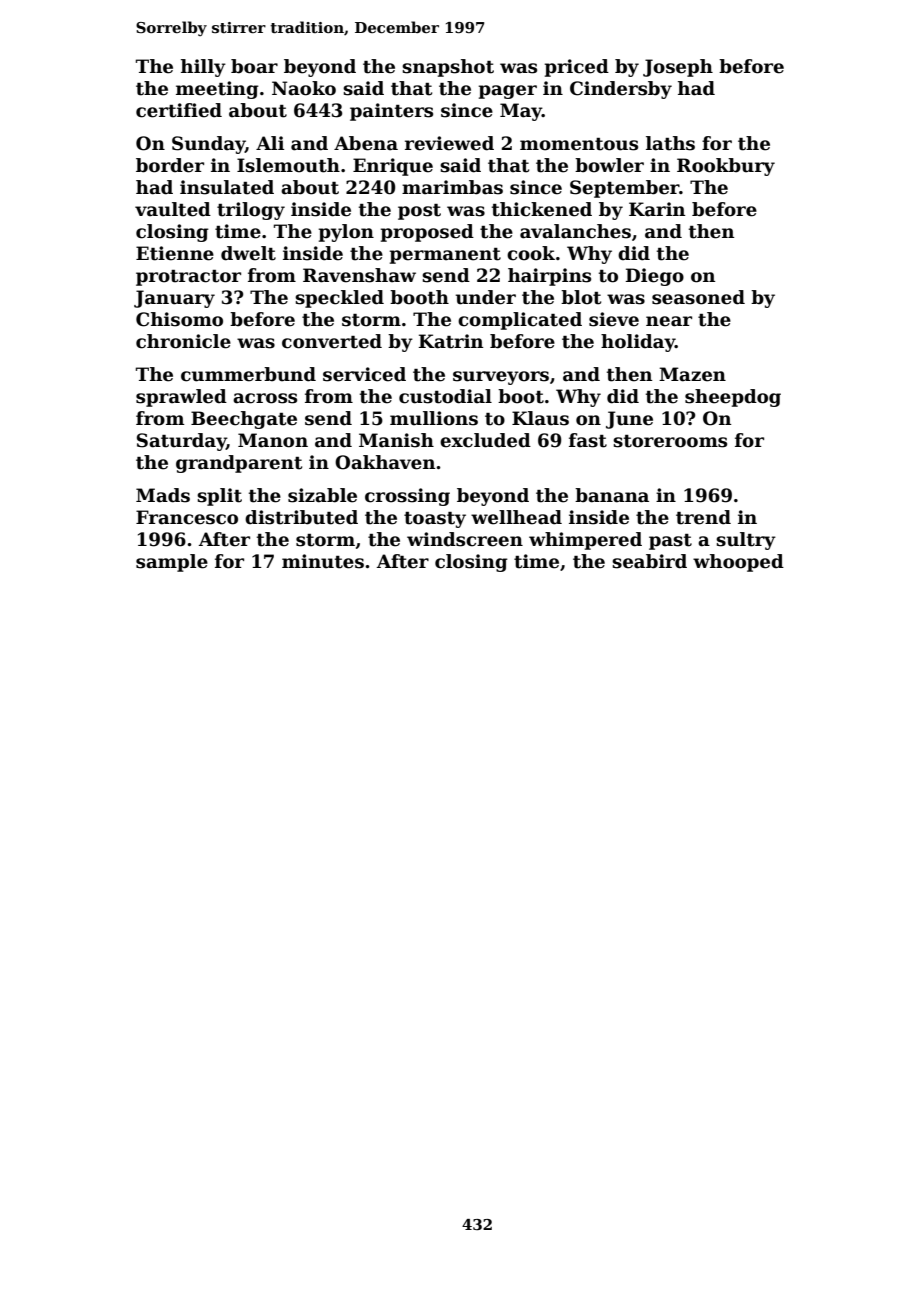 The image size is (924, 1311). I want to click on Diego, so click(655, 277).
